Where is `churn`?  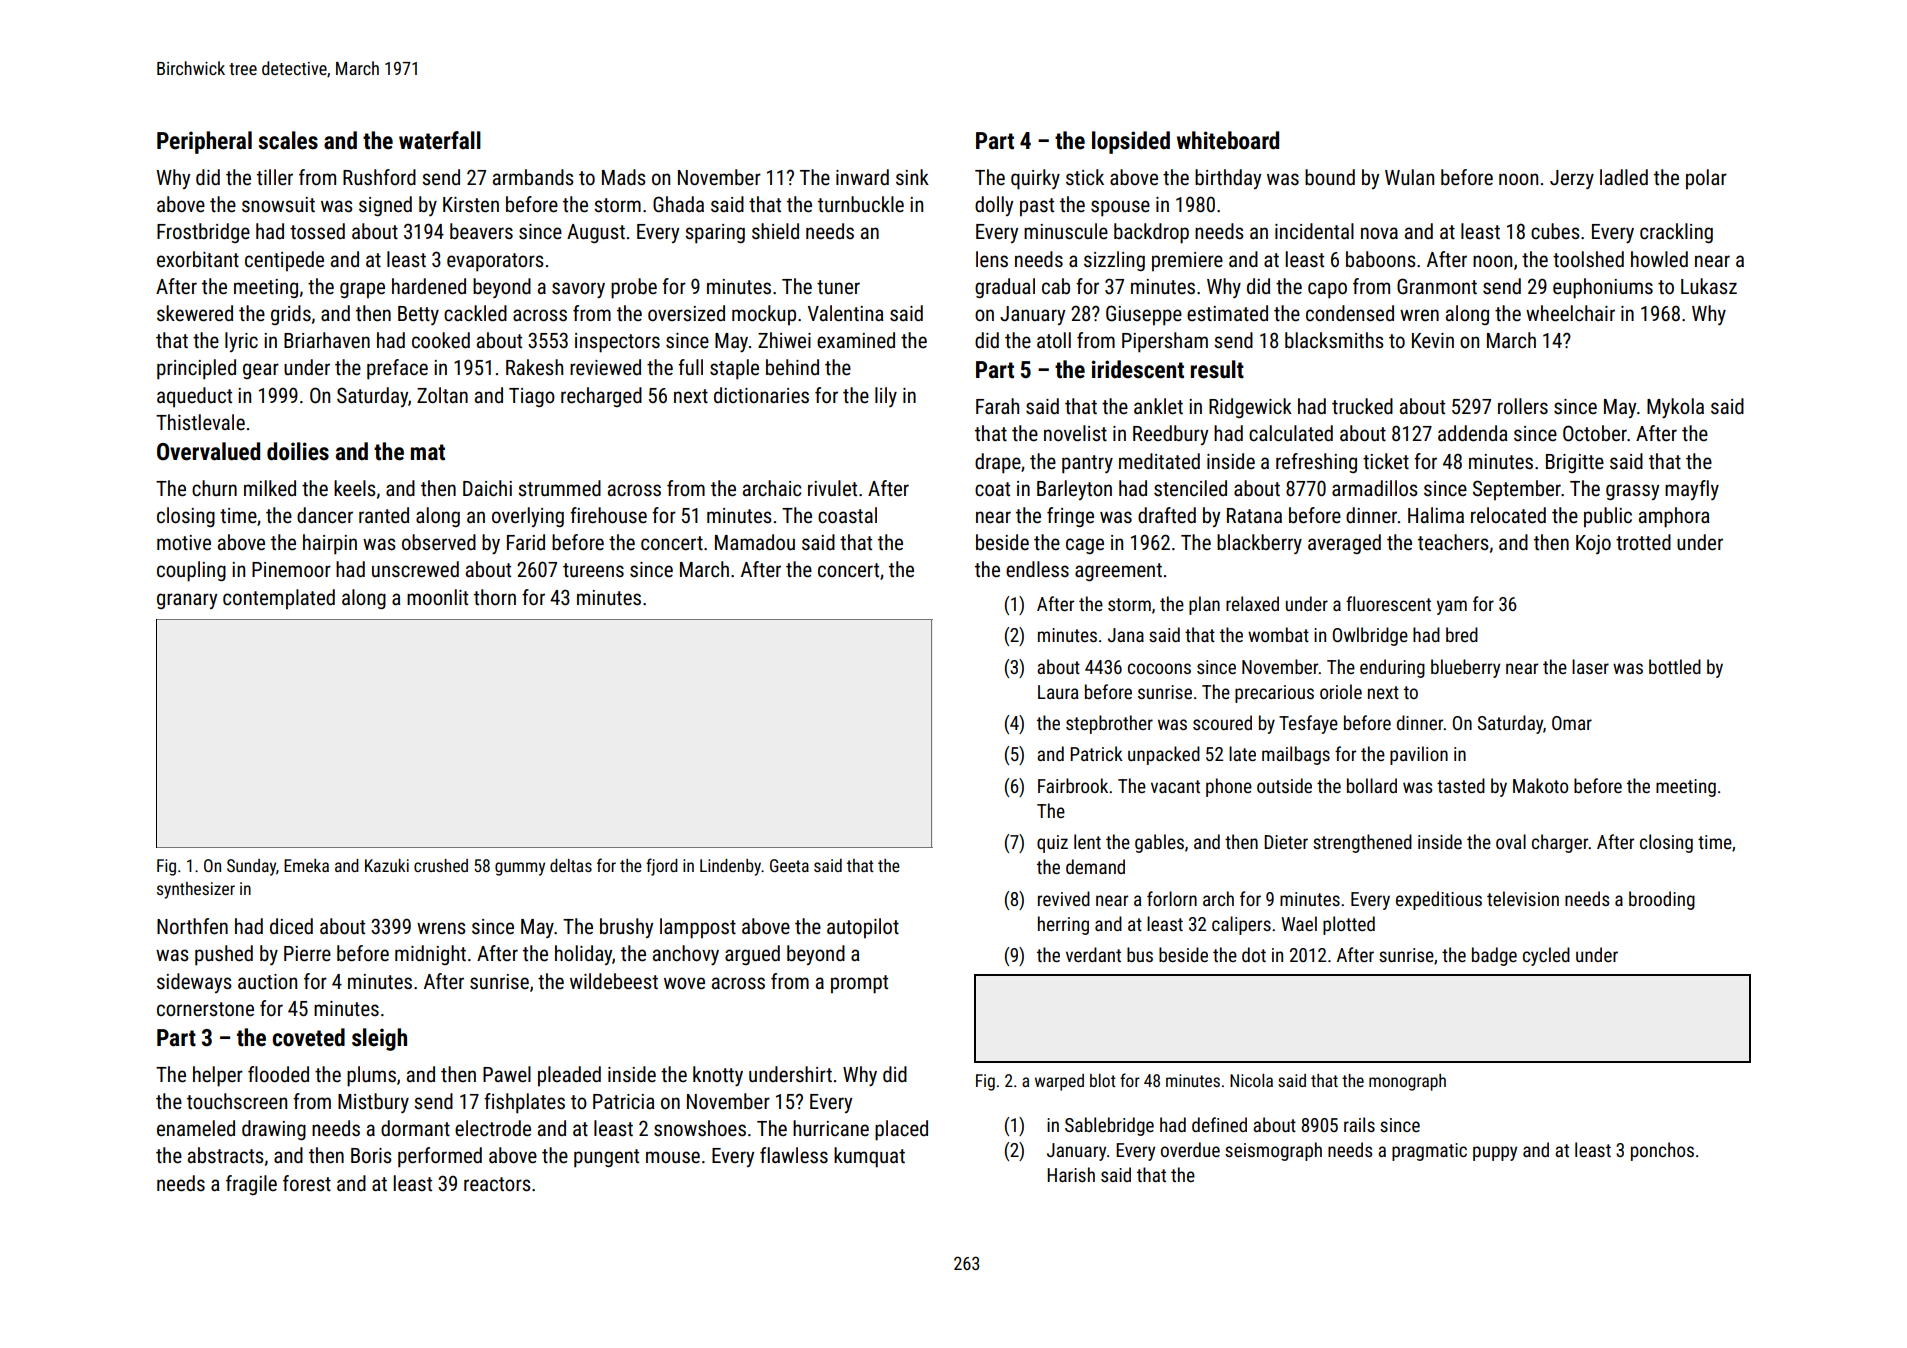
churn is located at coordinates (214, 488).
